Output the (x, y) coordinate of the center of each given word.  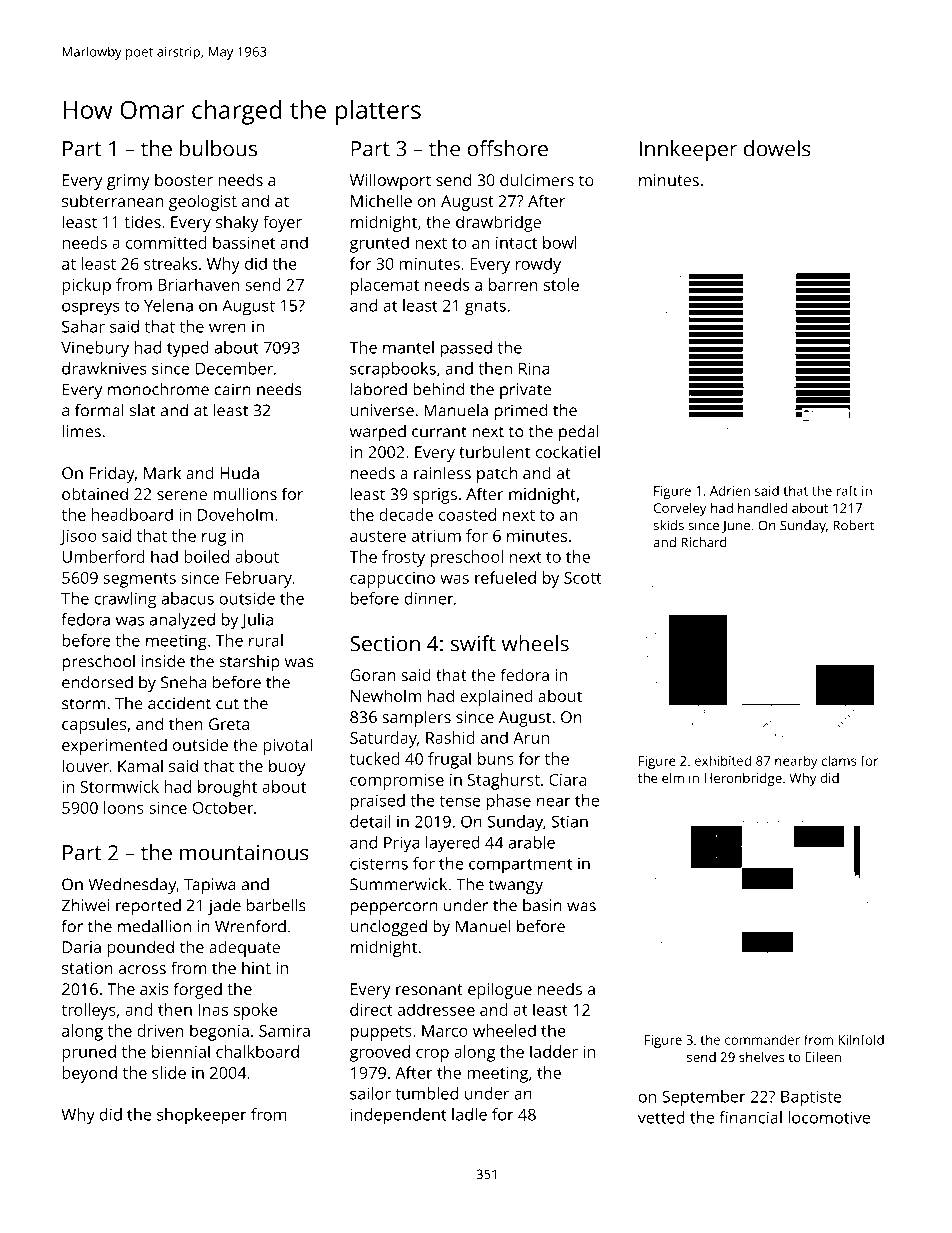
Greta (229, 724)
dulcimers (537, 179)
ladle (469, 1114)
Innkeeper (688, 151)
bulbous (218, 148)
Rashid (450, 737)
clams (839, 760)
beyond (89, 1074)
